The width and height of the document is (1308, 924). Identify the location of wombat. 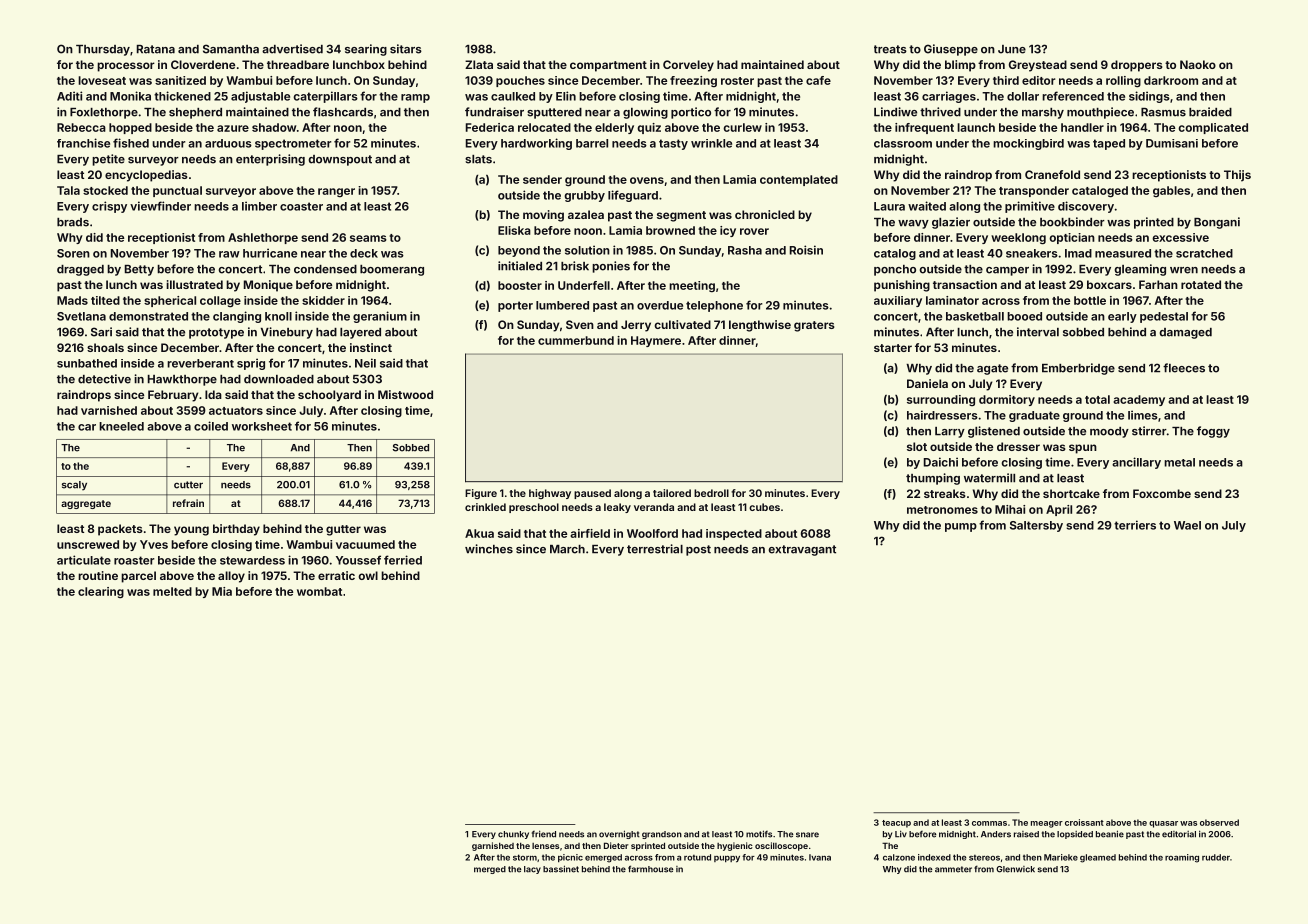
(319, 591).
